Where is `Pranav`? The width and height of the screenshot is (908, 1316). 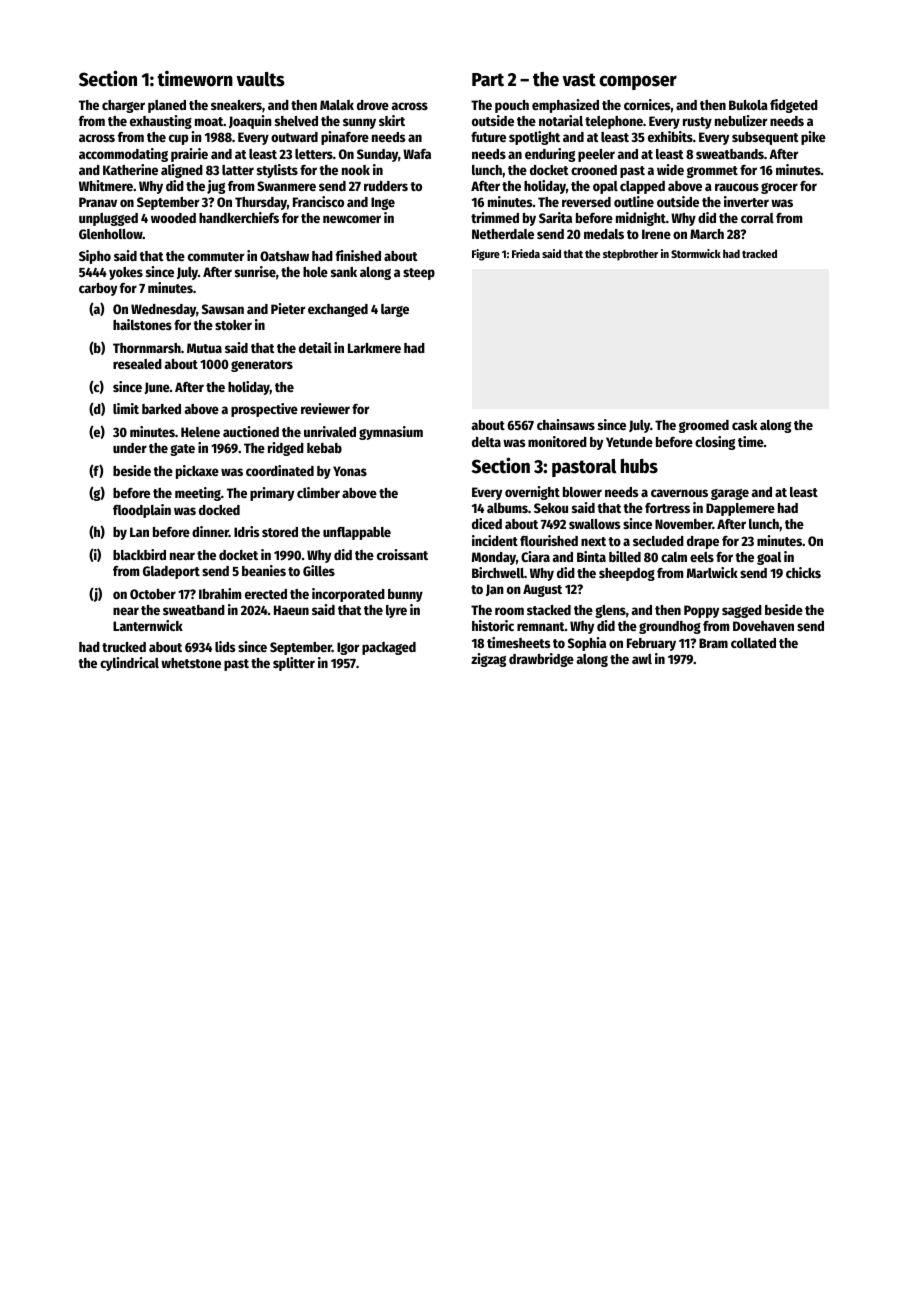 Pranav is located at coordinates (98, 202).
